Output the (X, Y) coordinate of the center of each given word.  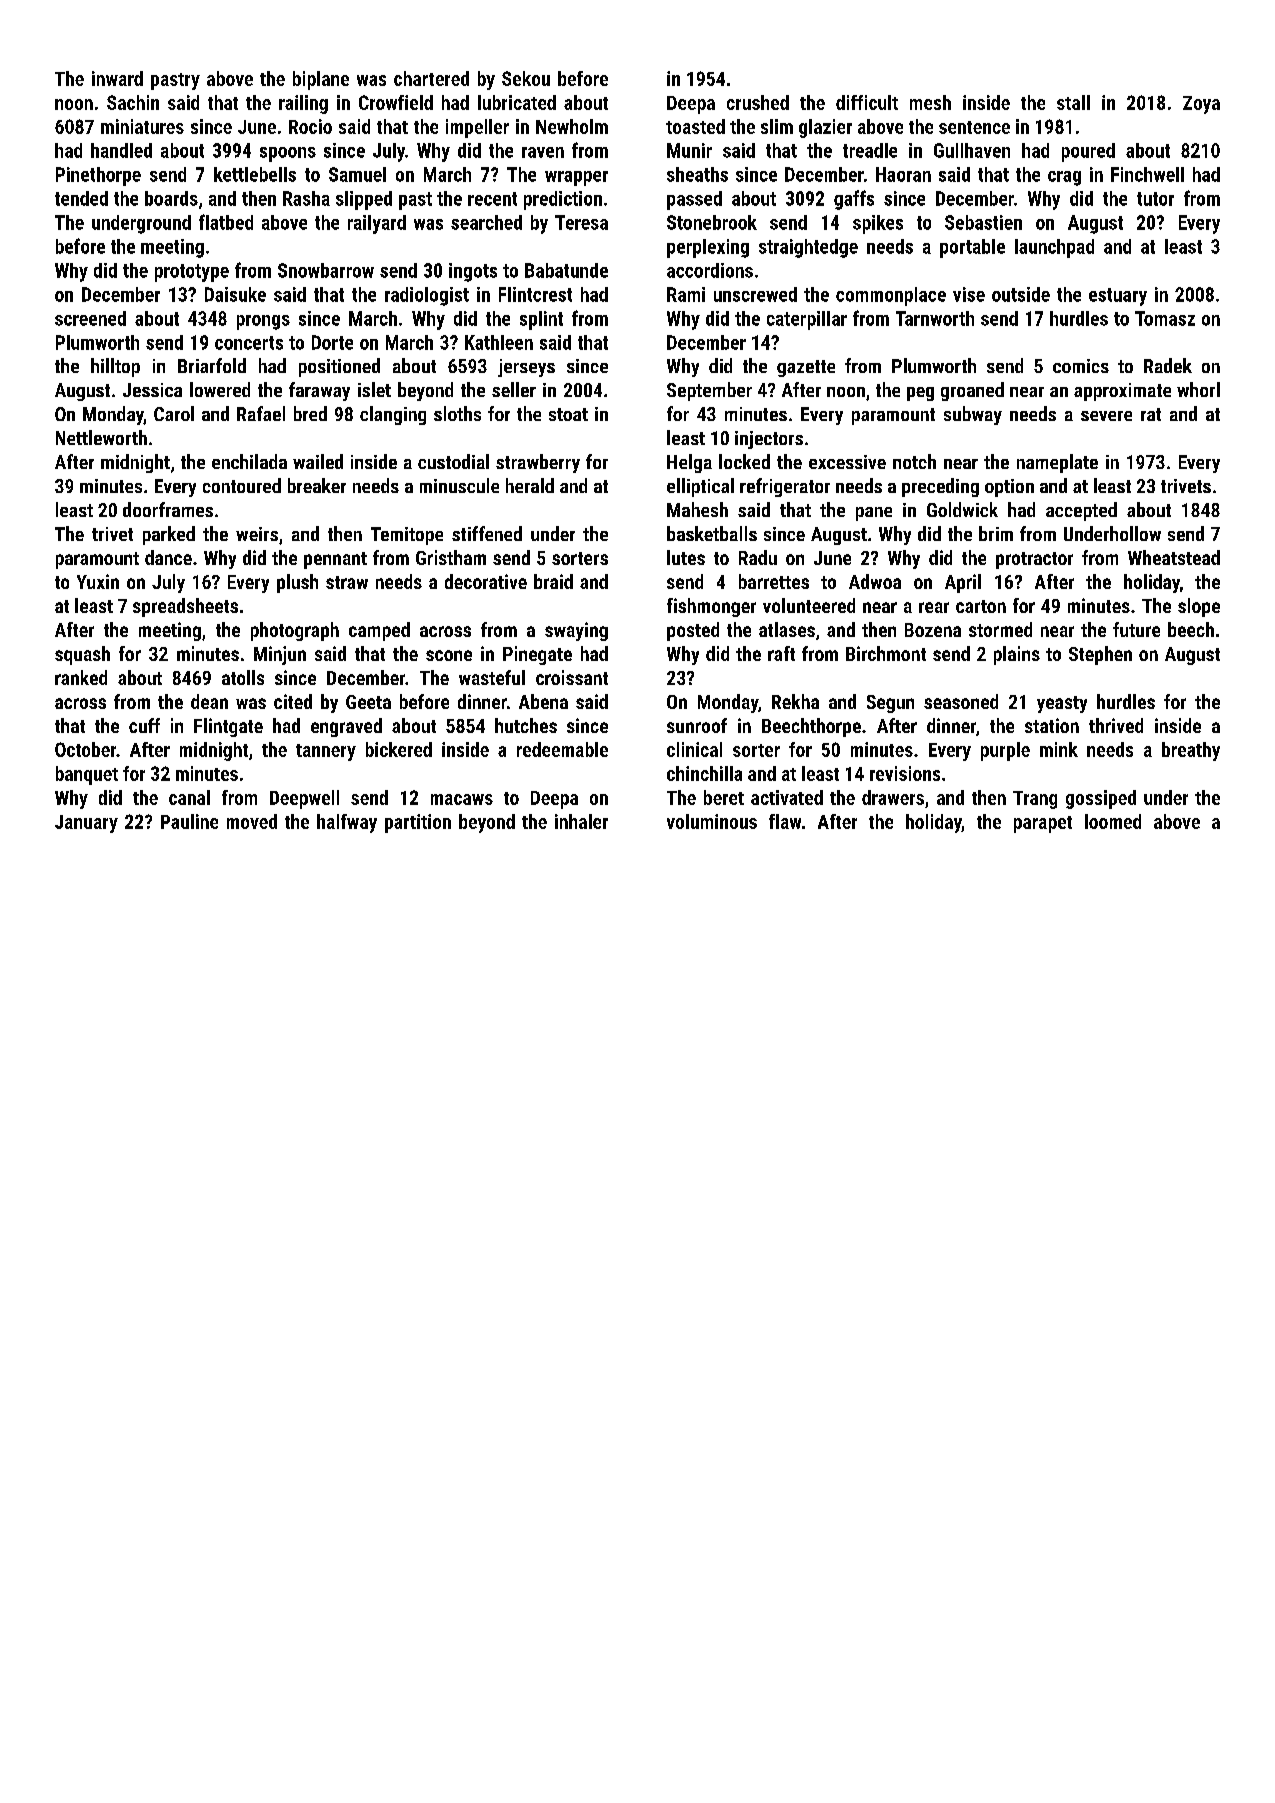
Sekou (526, 78)
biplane (321, 80)
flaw (785, 821)
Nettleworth (101, 437)
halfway (347, 823)
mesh (930, 102)
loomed (1113, 821)
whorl (1198, 389)
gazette (806, 368)
